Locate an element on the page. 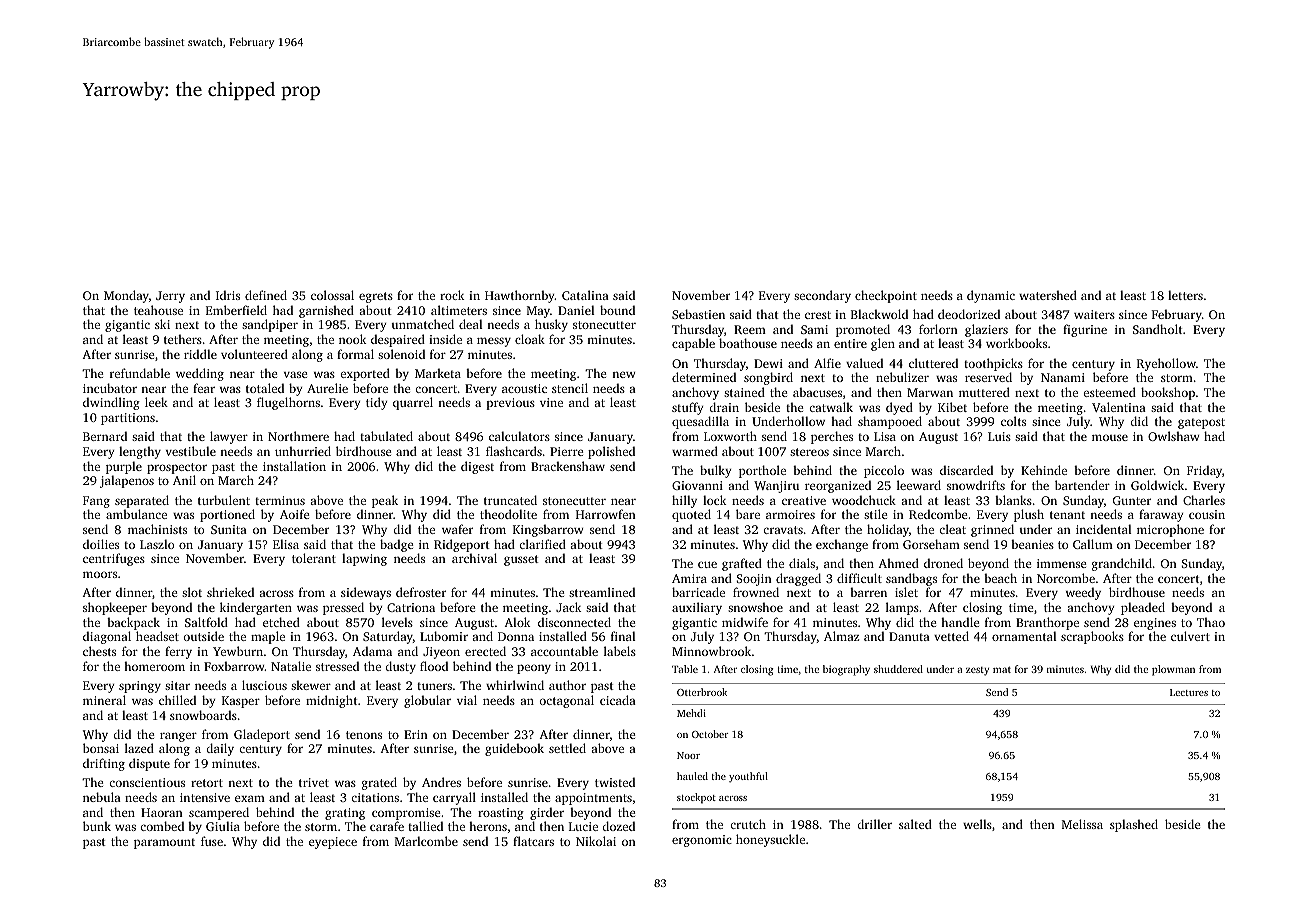 The height and width of the document is (924, 1308). badge is located at coordinates (396, 545).
